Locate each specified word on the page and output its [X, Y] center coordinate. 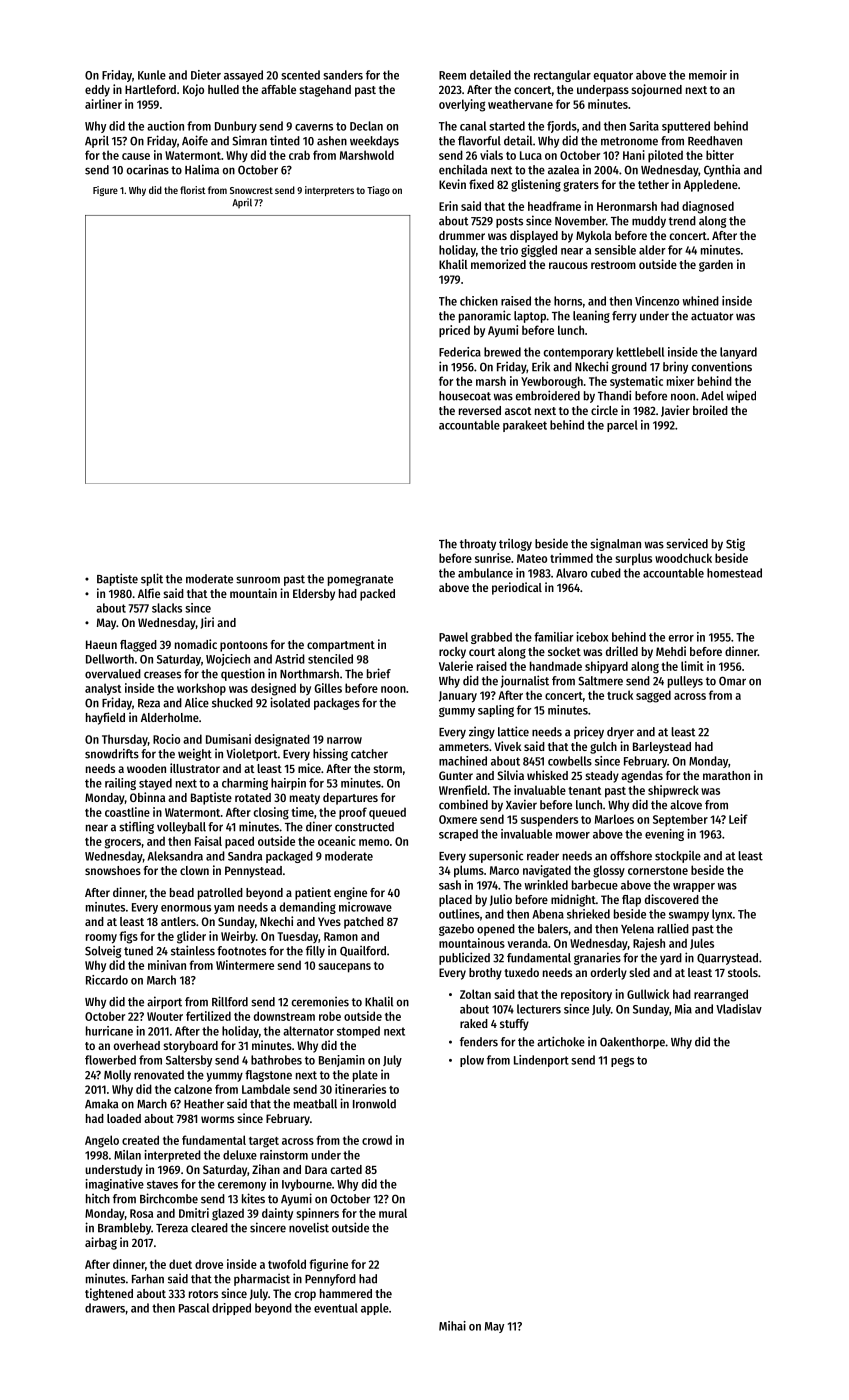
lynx [722, 915]
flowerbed [110, 1060]
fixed [481, 184]
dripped [231, 1309]
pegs [622, 1062]
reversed [480, 410]
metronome [629, 141]
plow [472, 1061]
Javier [675, 411]
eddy [97, 91]
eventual [336, 1308]
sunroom [258, 580]
